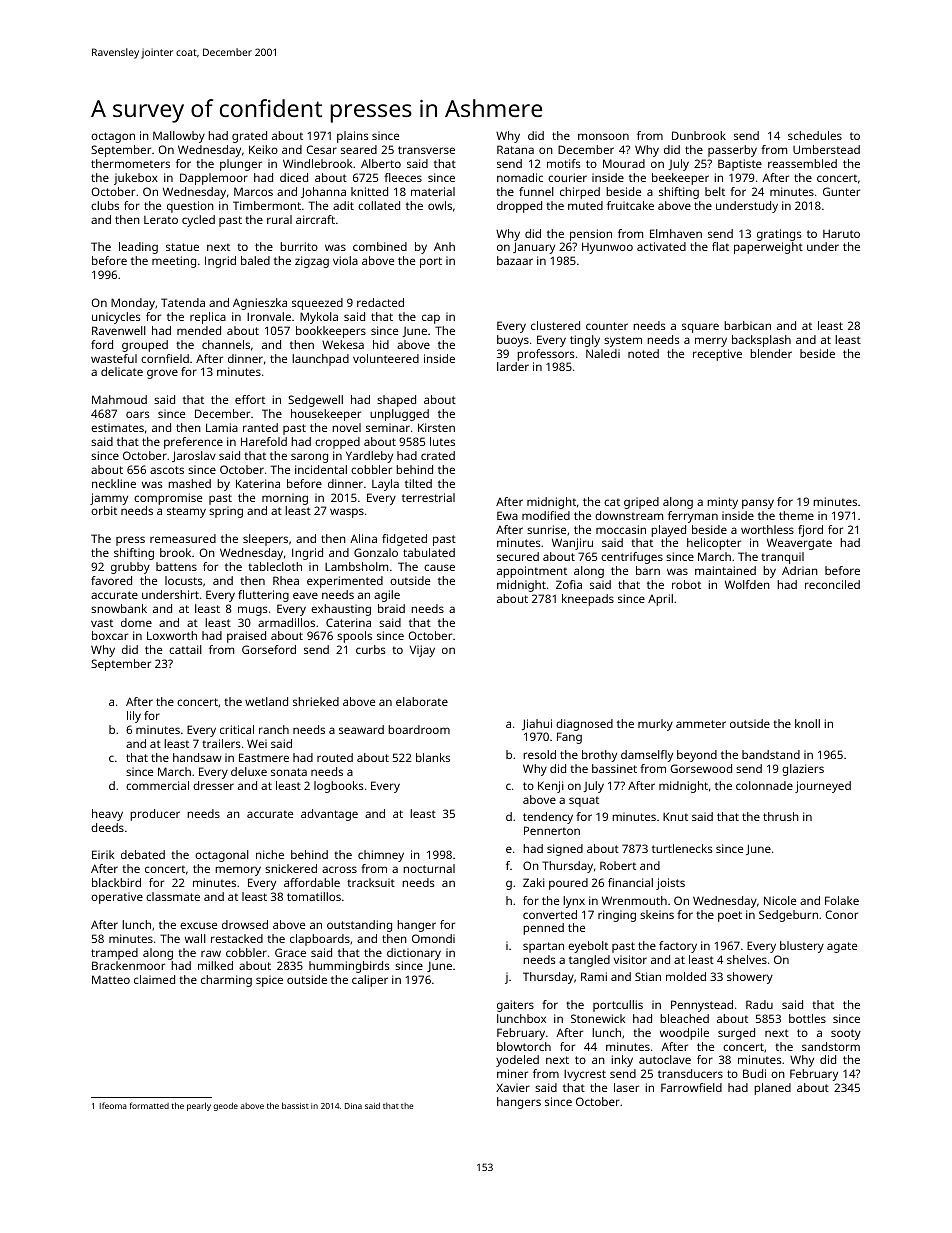  What do you see at coordinates (339, 869) in the screenshot?
I see `across` at bounding box center [339, 869].
